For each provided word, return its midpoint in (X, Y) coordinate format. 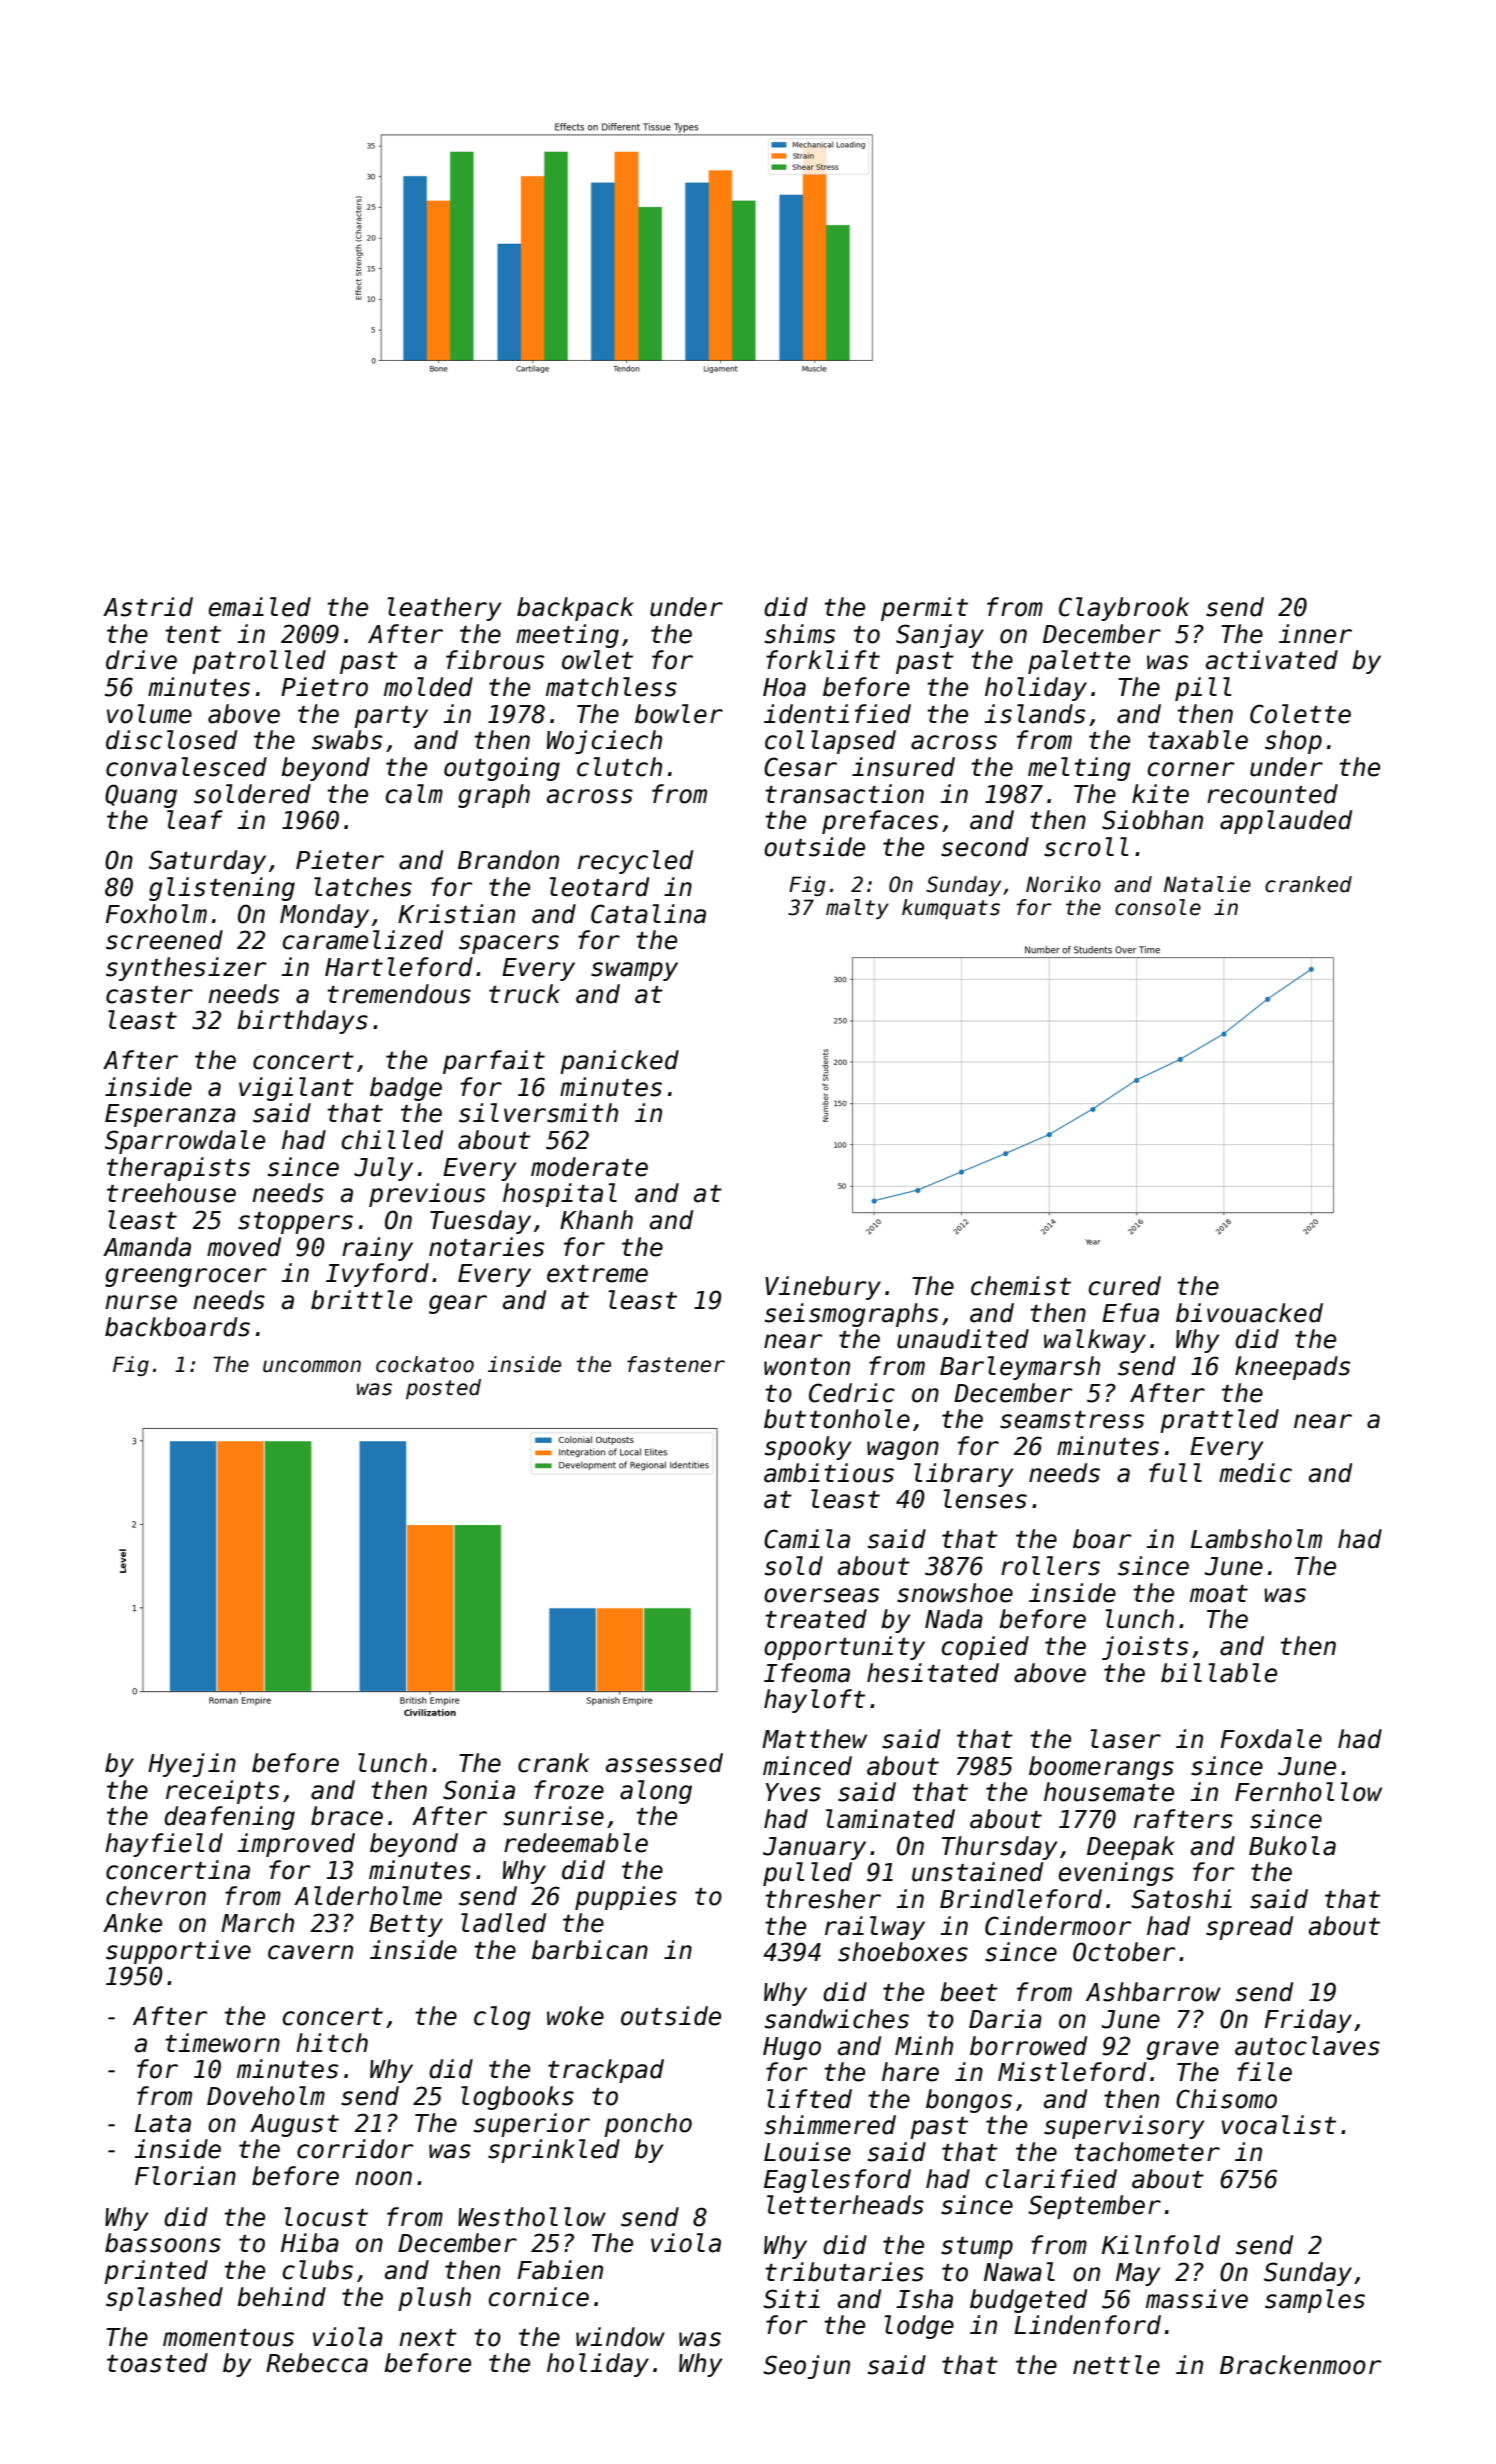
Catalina (648, 914)
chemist (1021, 1286)
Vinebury (823, 1288)
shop (1293, 742)
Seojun (806, 2367)
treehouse (171, 1193)
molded (428, 687)
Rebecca (317, 2363)
